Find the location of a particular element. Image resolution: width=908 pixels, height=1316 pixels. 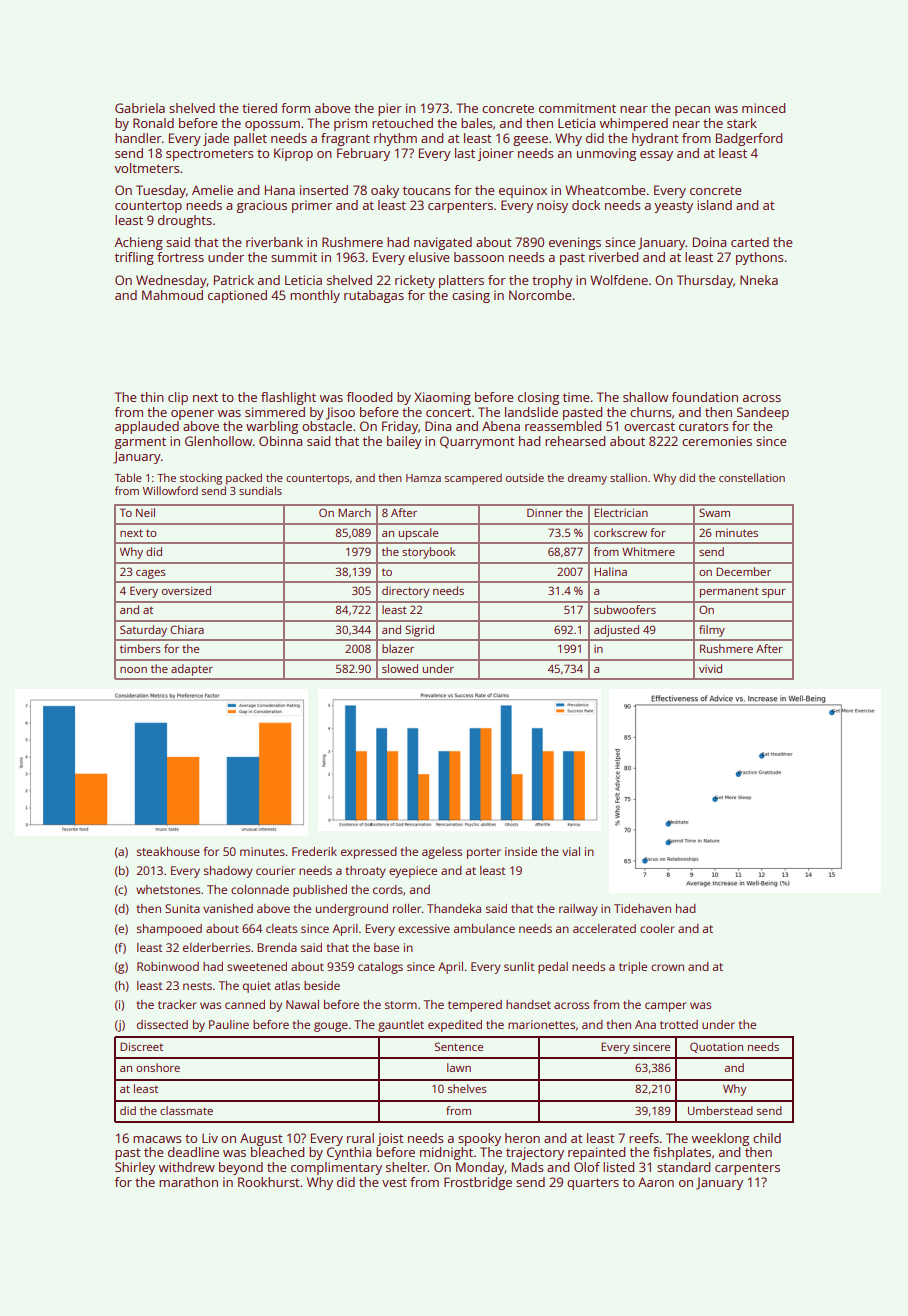

catalogs is located at coordinates (380, 968).
